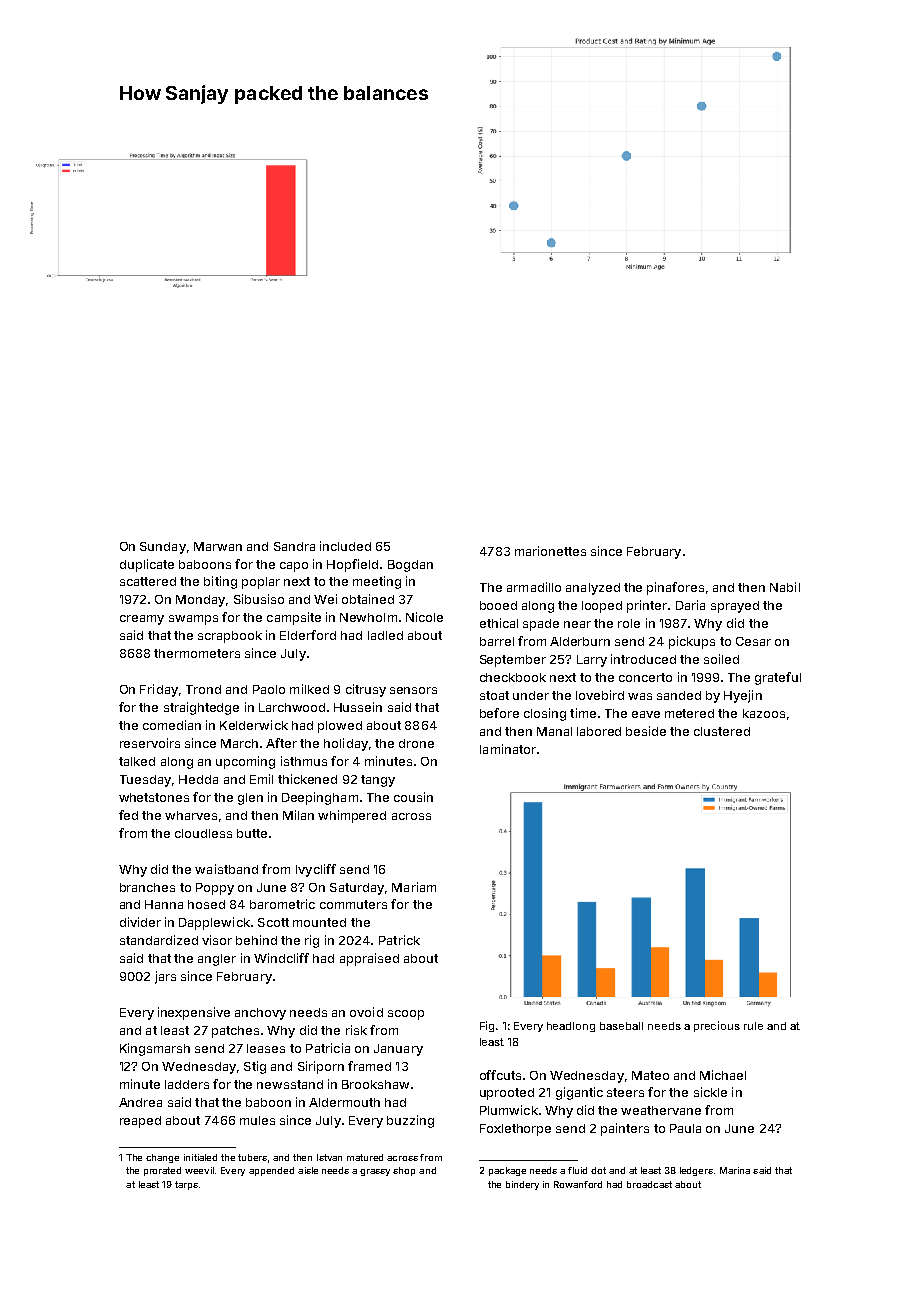  What do you see at coordinates (155, 1049) in the screenshot?
I see `Kingsmarsh` at bounding box center [155, 1049].
